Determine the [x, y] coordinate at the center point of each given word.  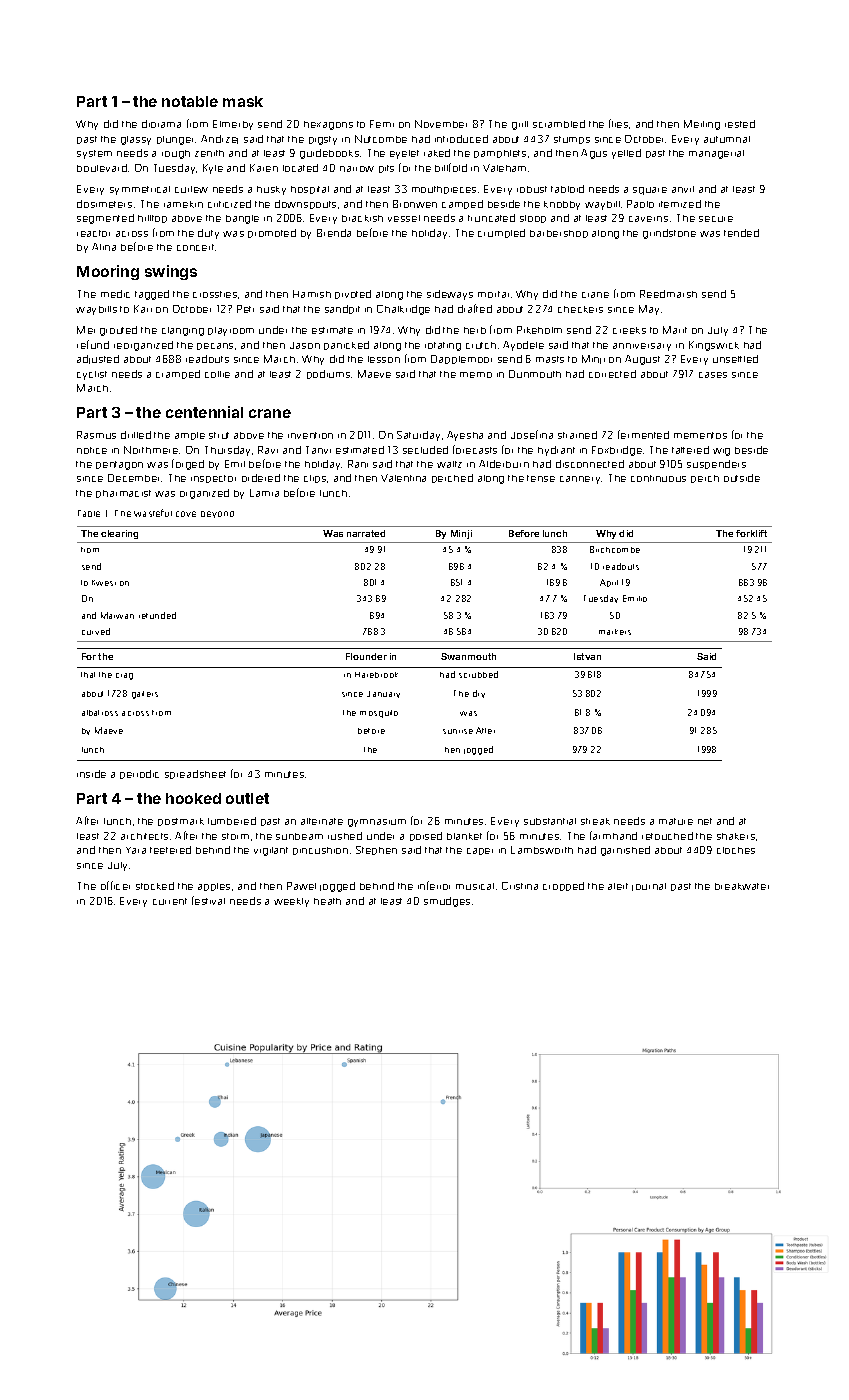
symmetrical [140, 190]
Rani [358, 464]
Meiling [702, 125]
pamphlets [500, 154]
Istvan [587, 656]
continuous [658, 478]
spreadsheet [195, 774]
